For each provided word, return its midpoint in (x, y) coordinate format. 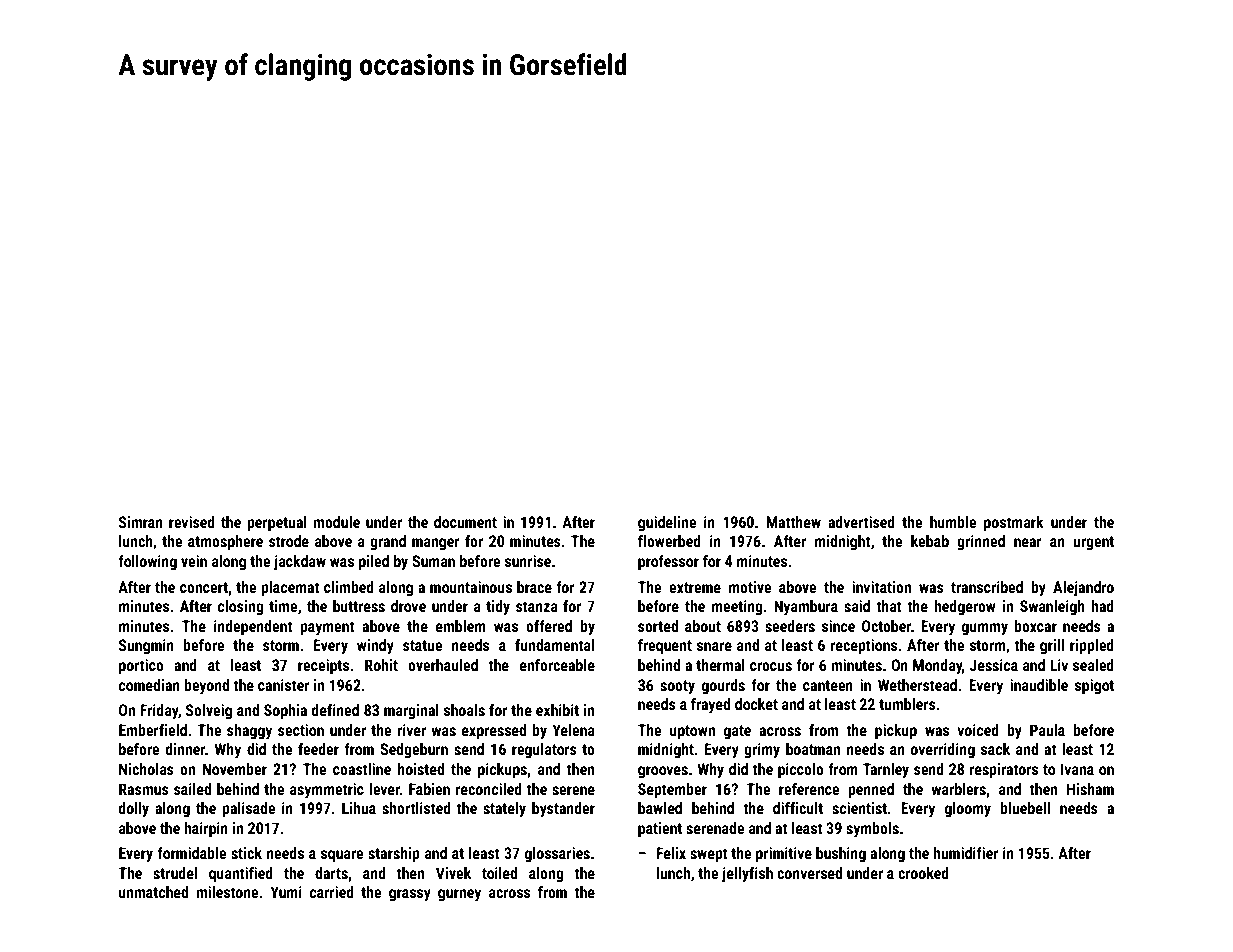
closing (241, 607)
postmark (1014, 524)
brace (534, 587)
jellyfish (747, 874)
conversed (809, 873)
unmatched (153, 892)
